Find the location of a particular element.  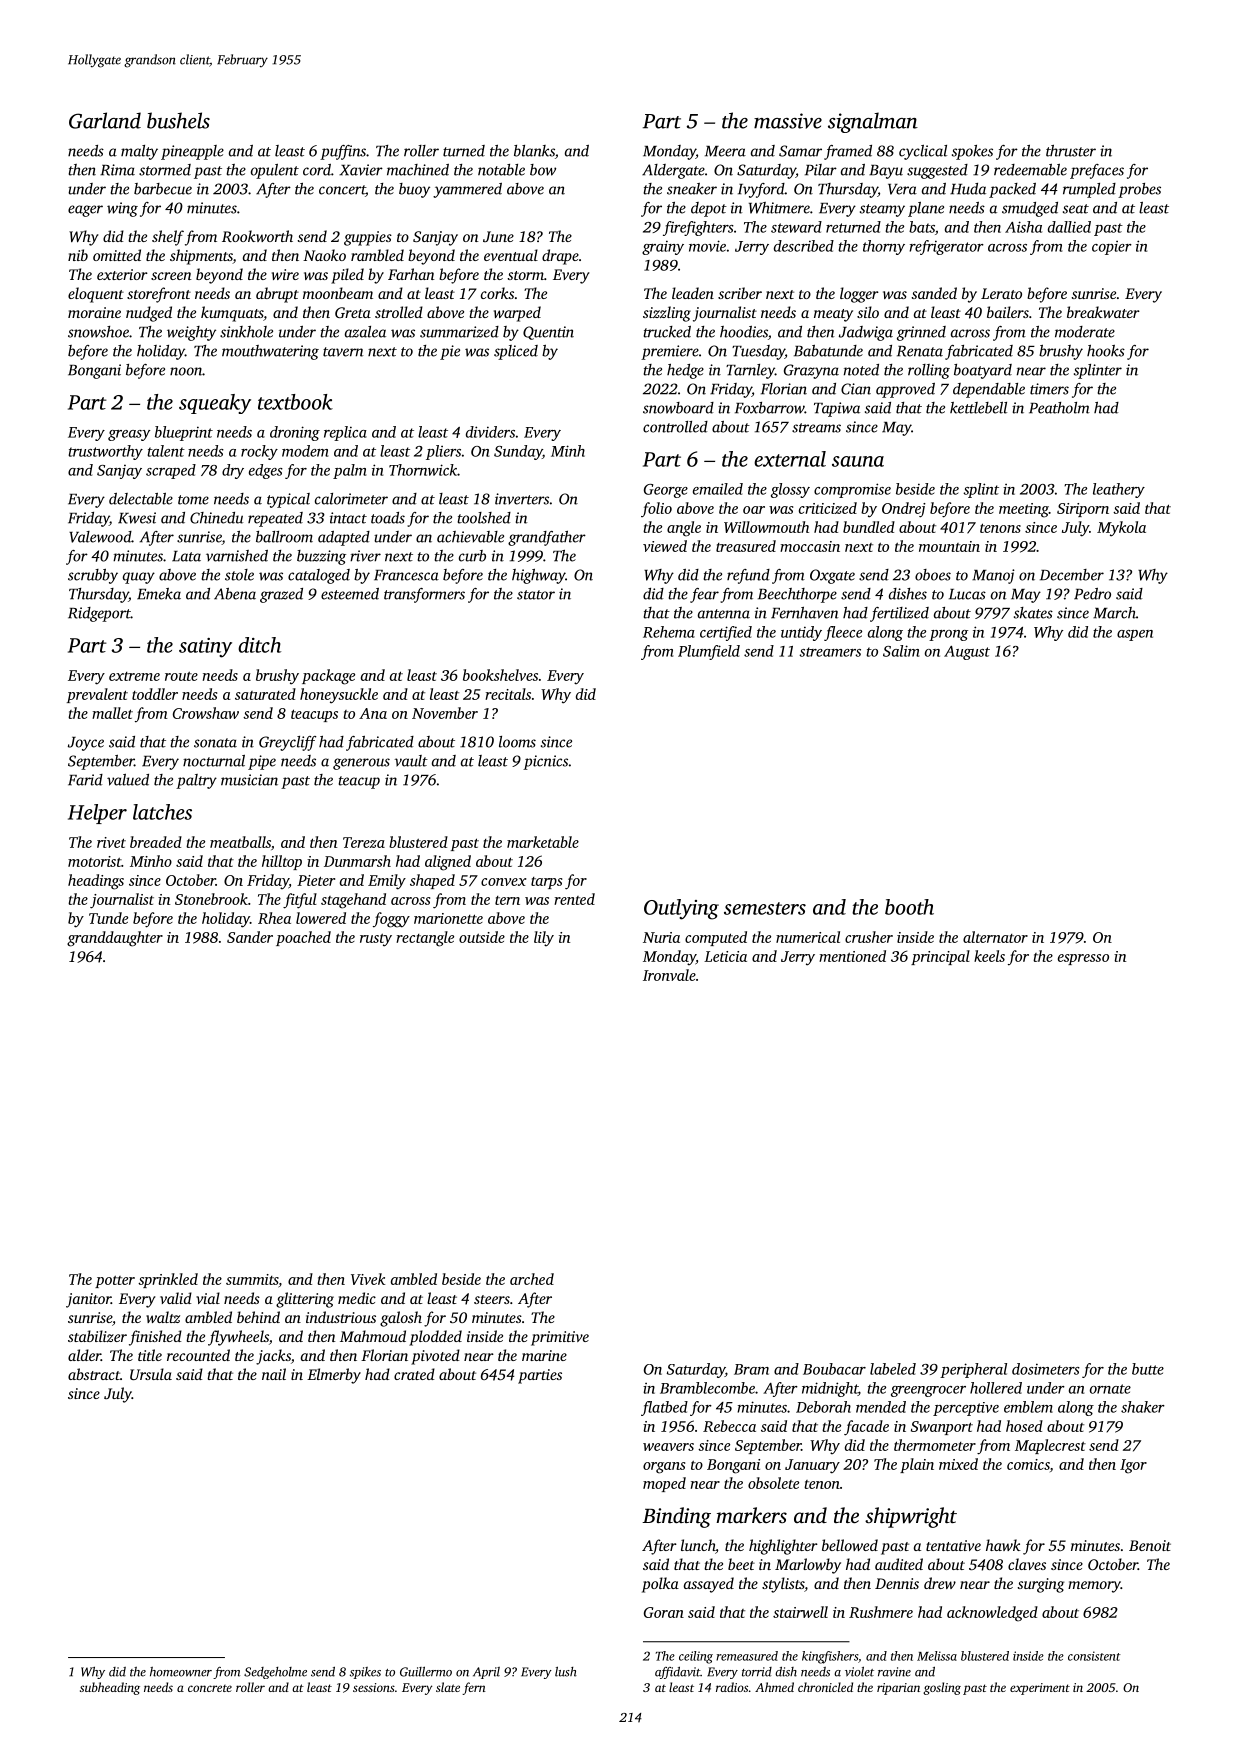

spikes is located at coordinates (365, 1673).
